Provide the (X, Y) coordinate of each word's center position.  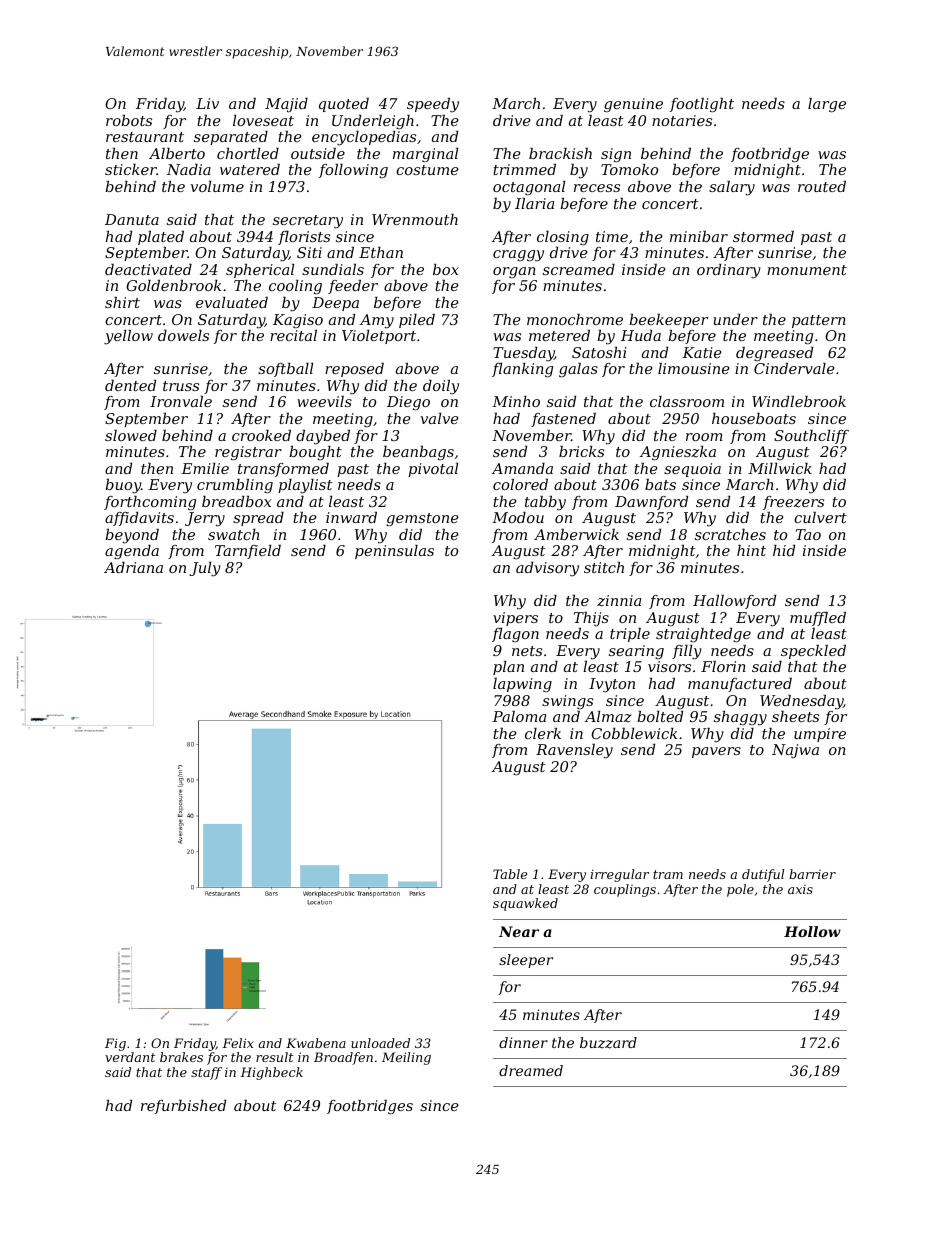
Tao (808, 534)
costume (427, 170)
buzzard (608, 1043)
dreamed (531, 1070)
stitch (604, 567)
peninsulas (394, 552)
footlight (702, 105)
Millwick (780, 468)
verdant (130, 1057)
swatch (234, 534)
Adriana (133, 567)
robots (129, 120)
